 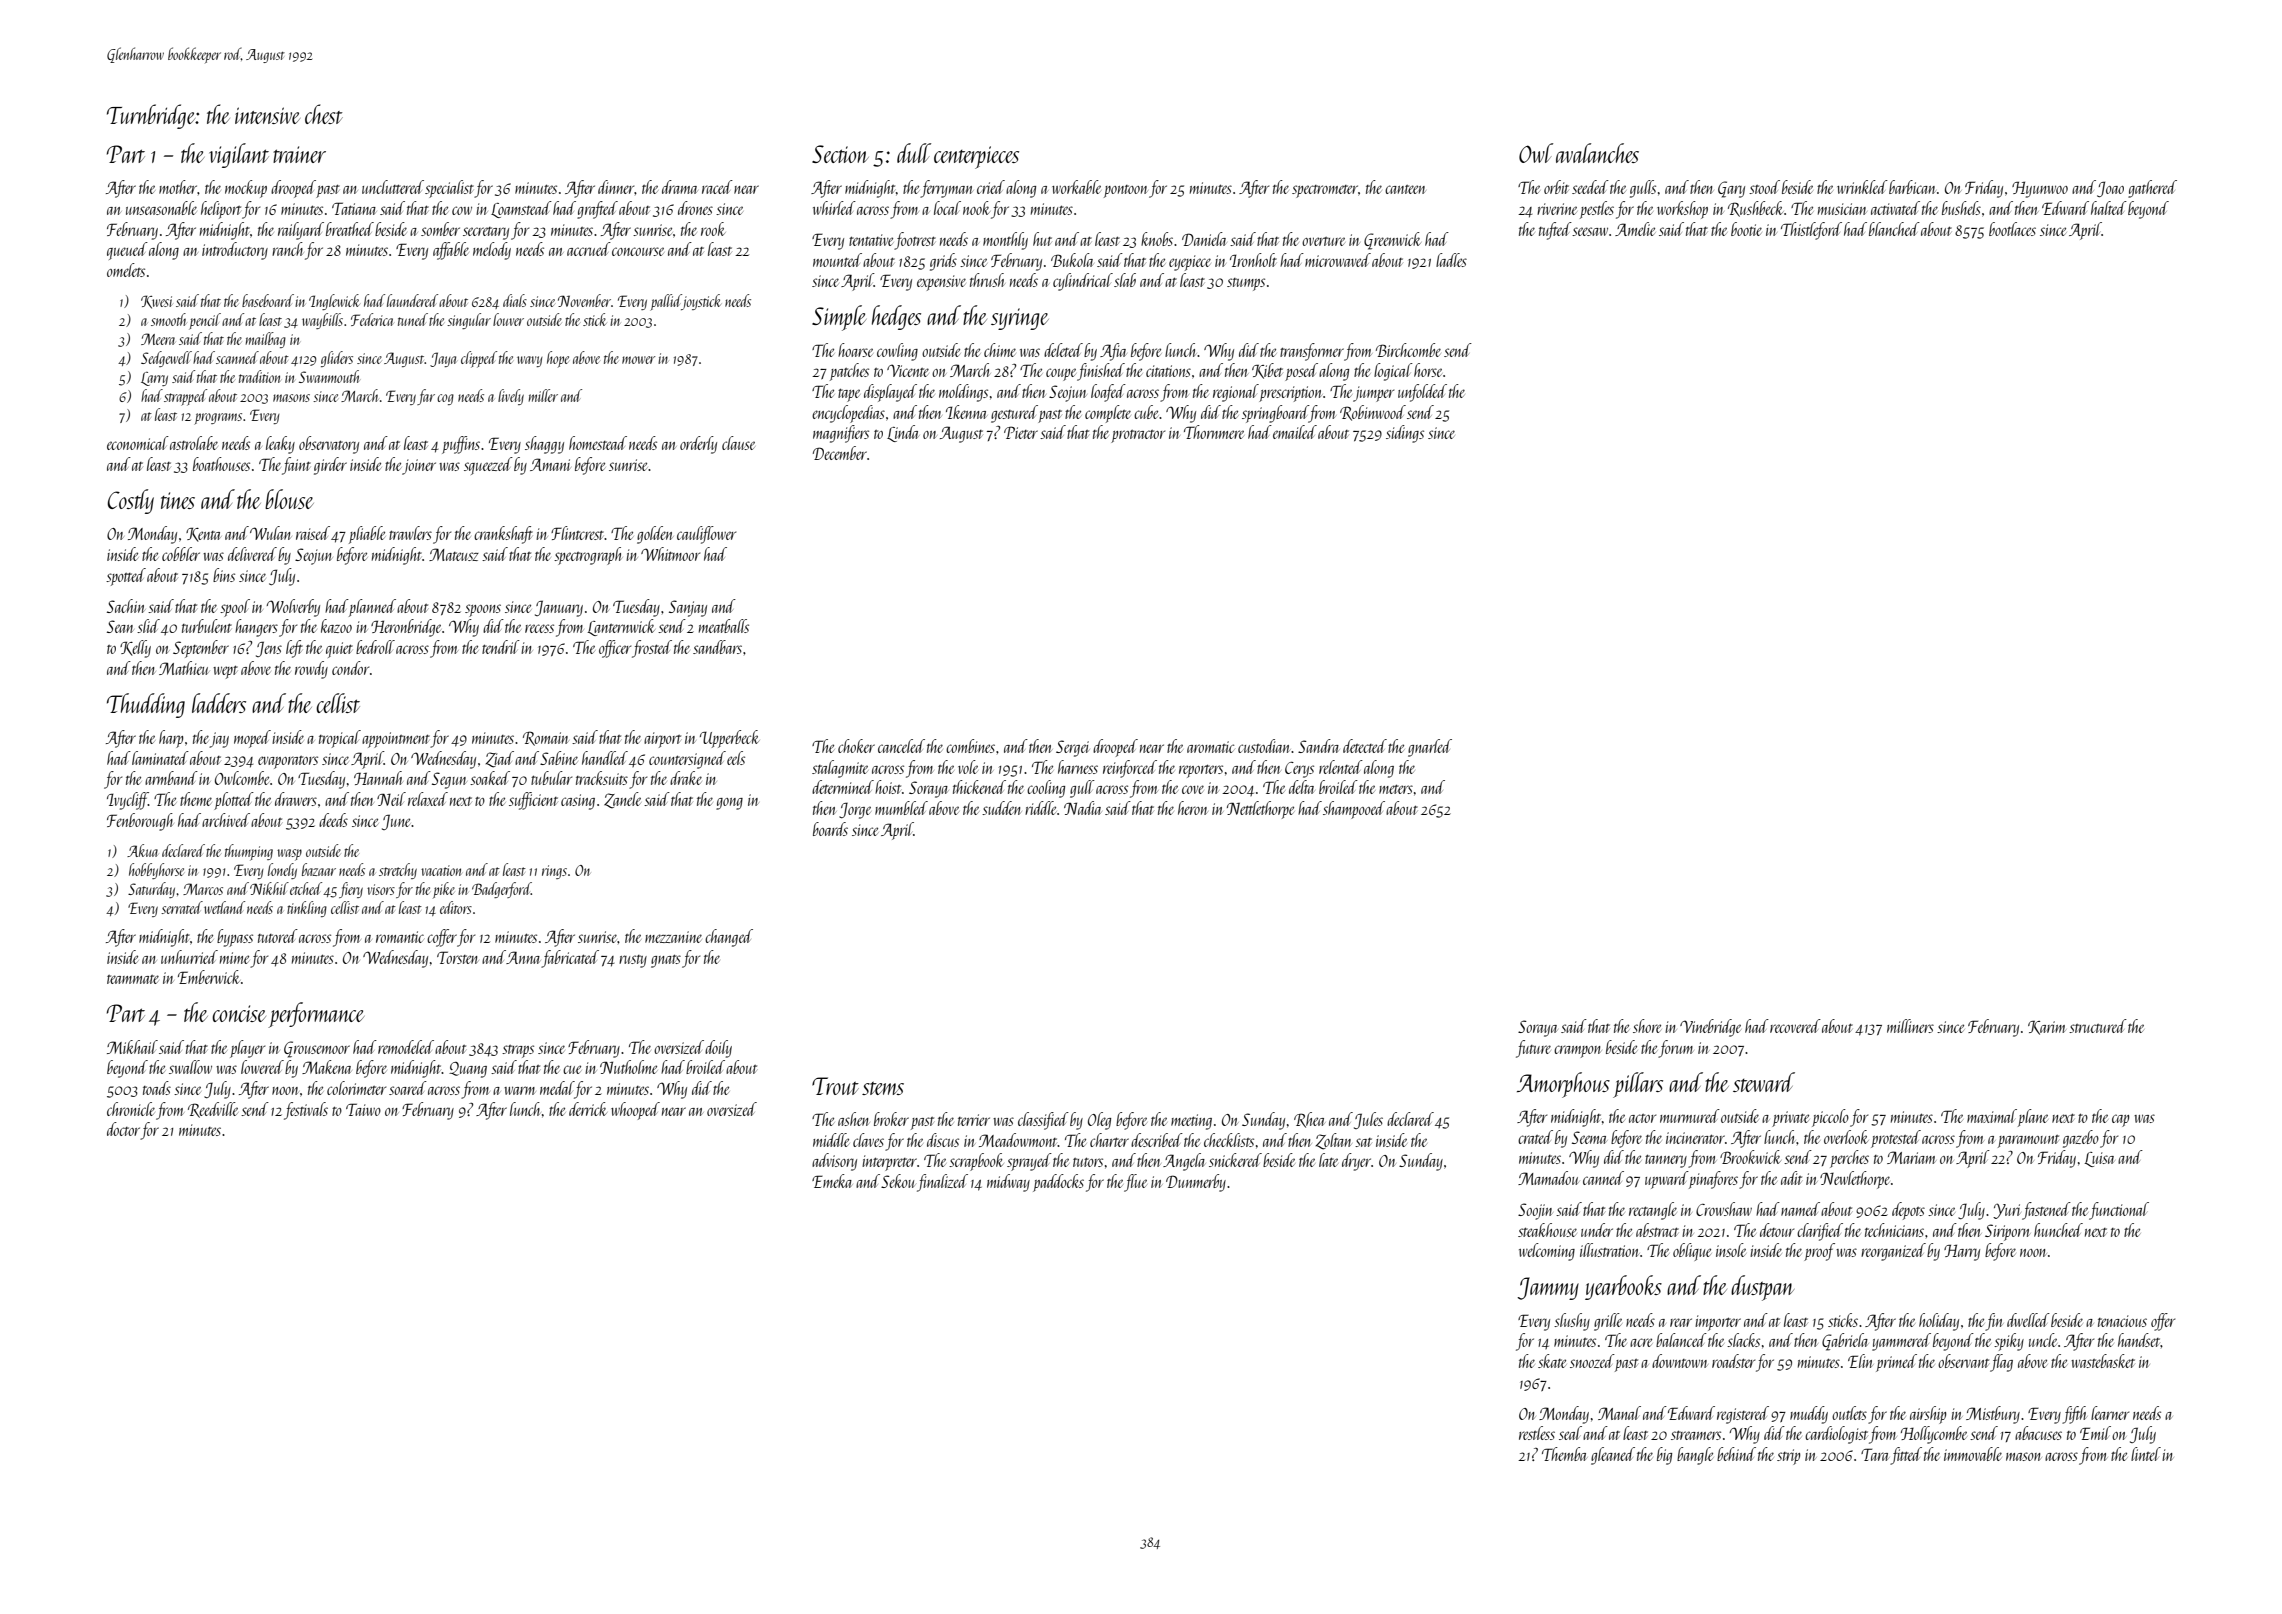 I want to click on Elin, so click(x=1860, y=1361).
